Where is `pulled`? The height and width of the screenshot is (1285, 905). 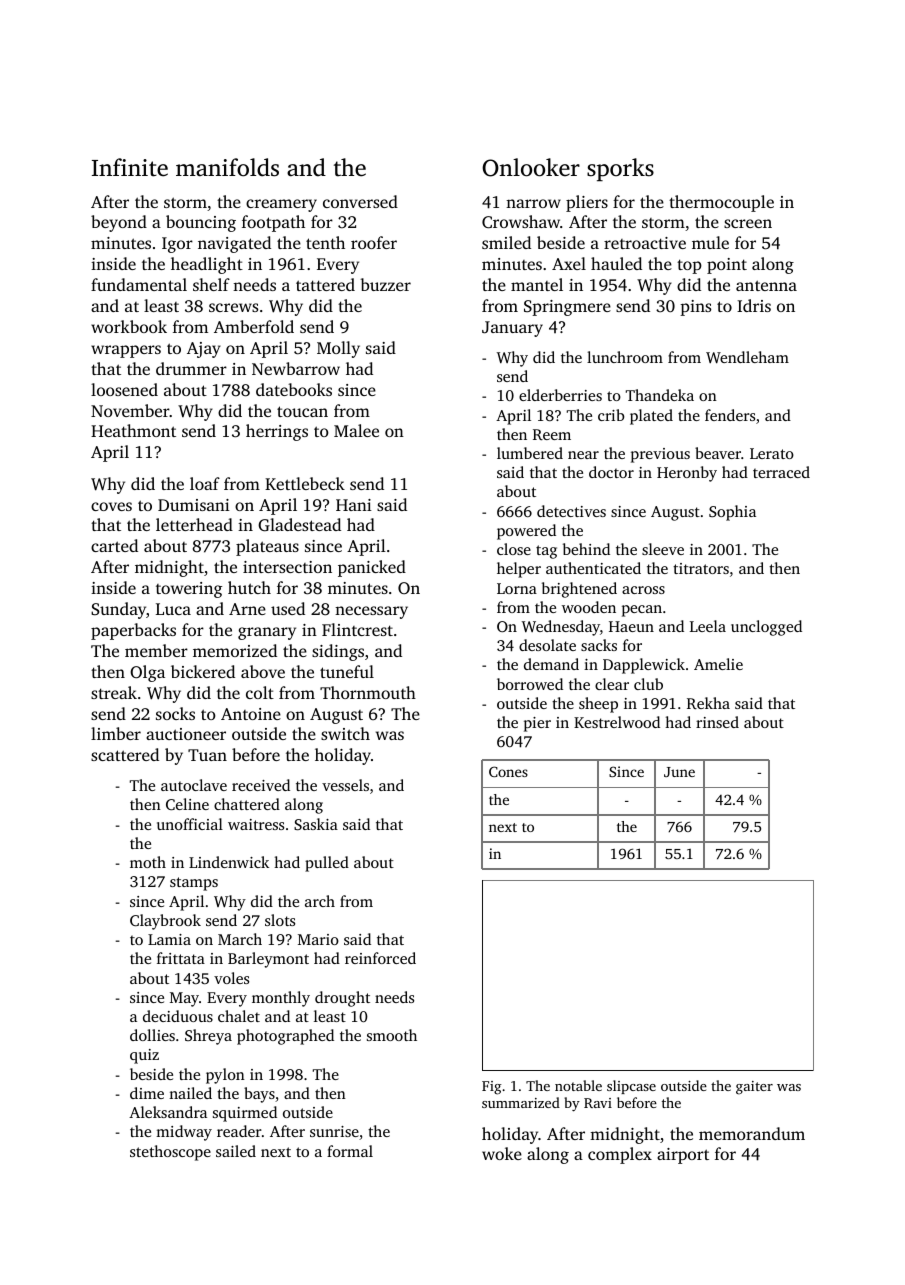 pulled is located at coordinates (327, 864).
